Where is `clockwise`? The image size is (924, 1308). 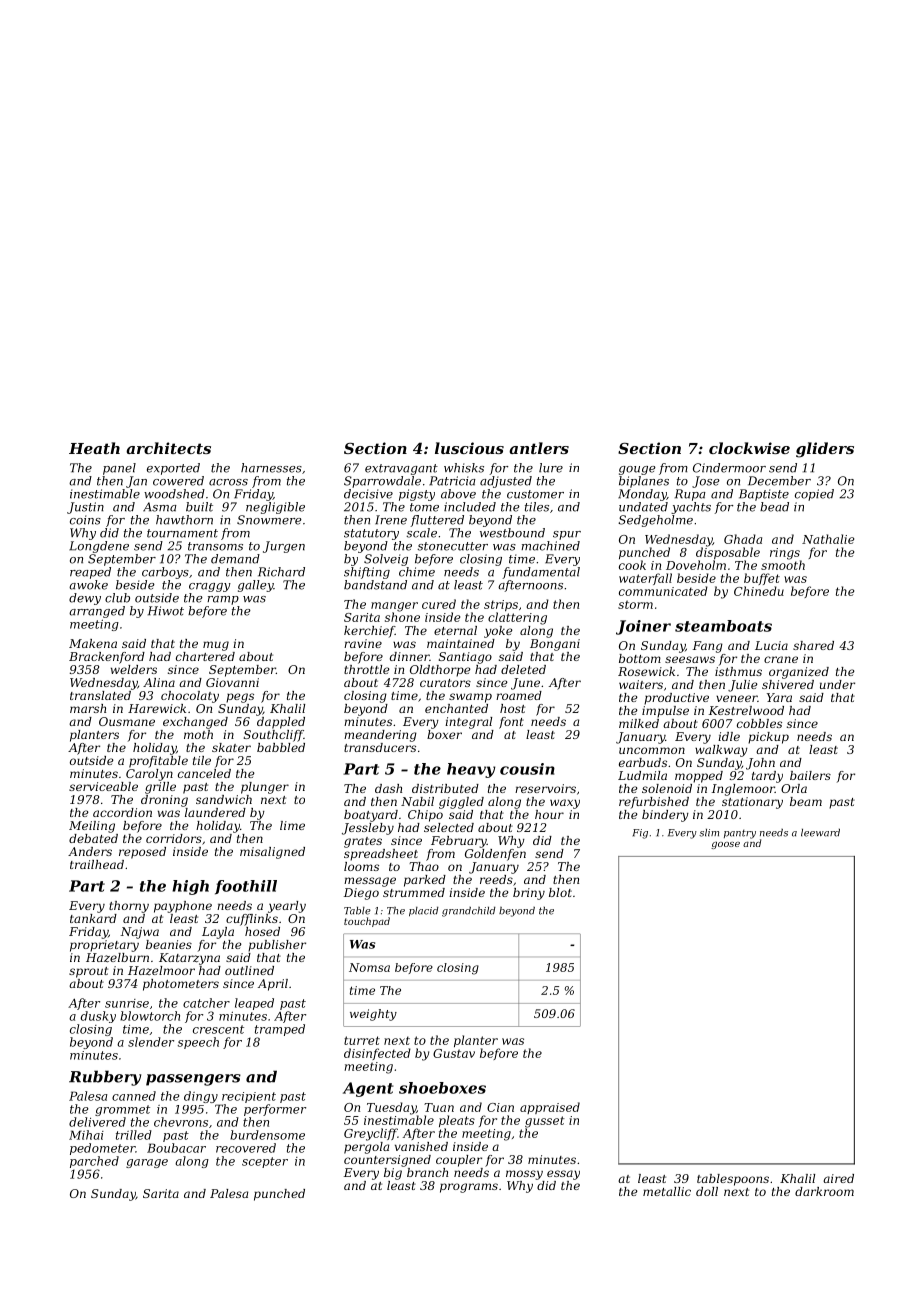
clockwise is located at coordinates (749, 448).
